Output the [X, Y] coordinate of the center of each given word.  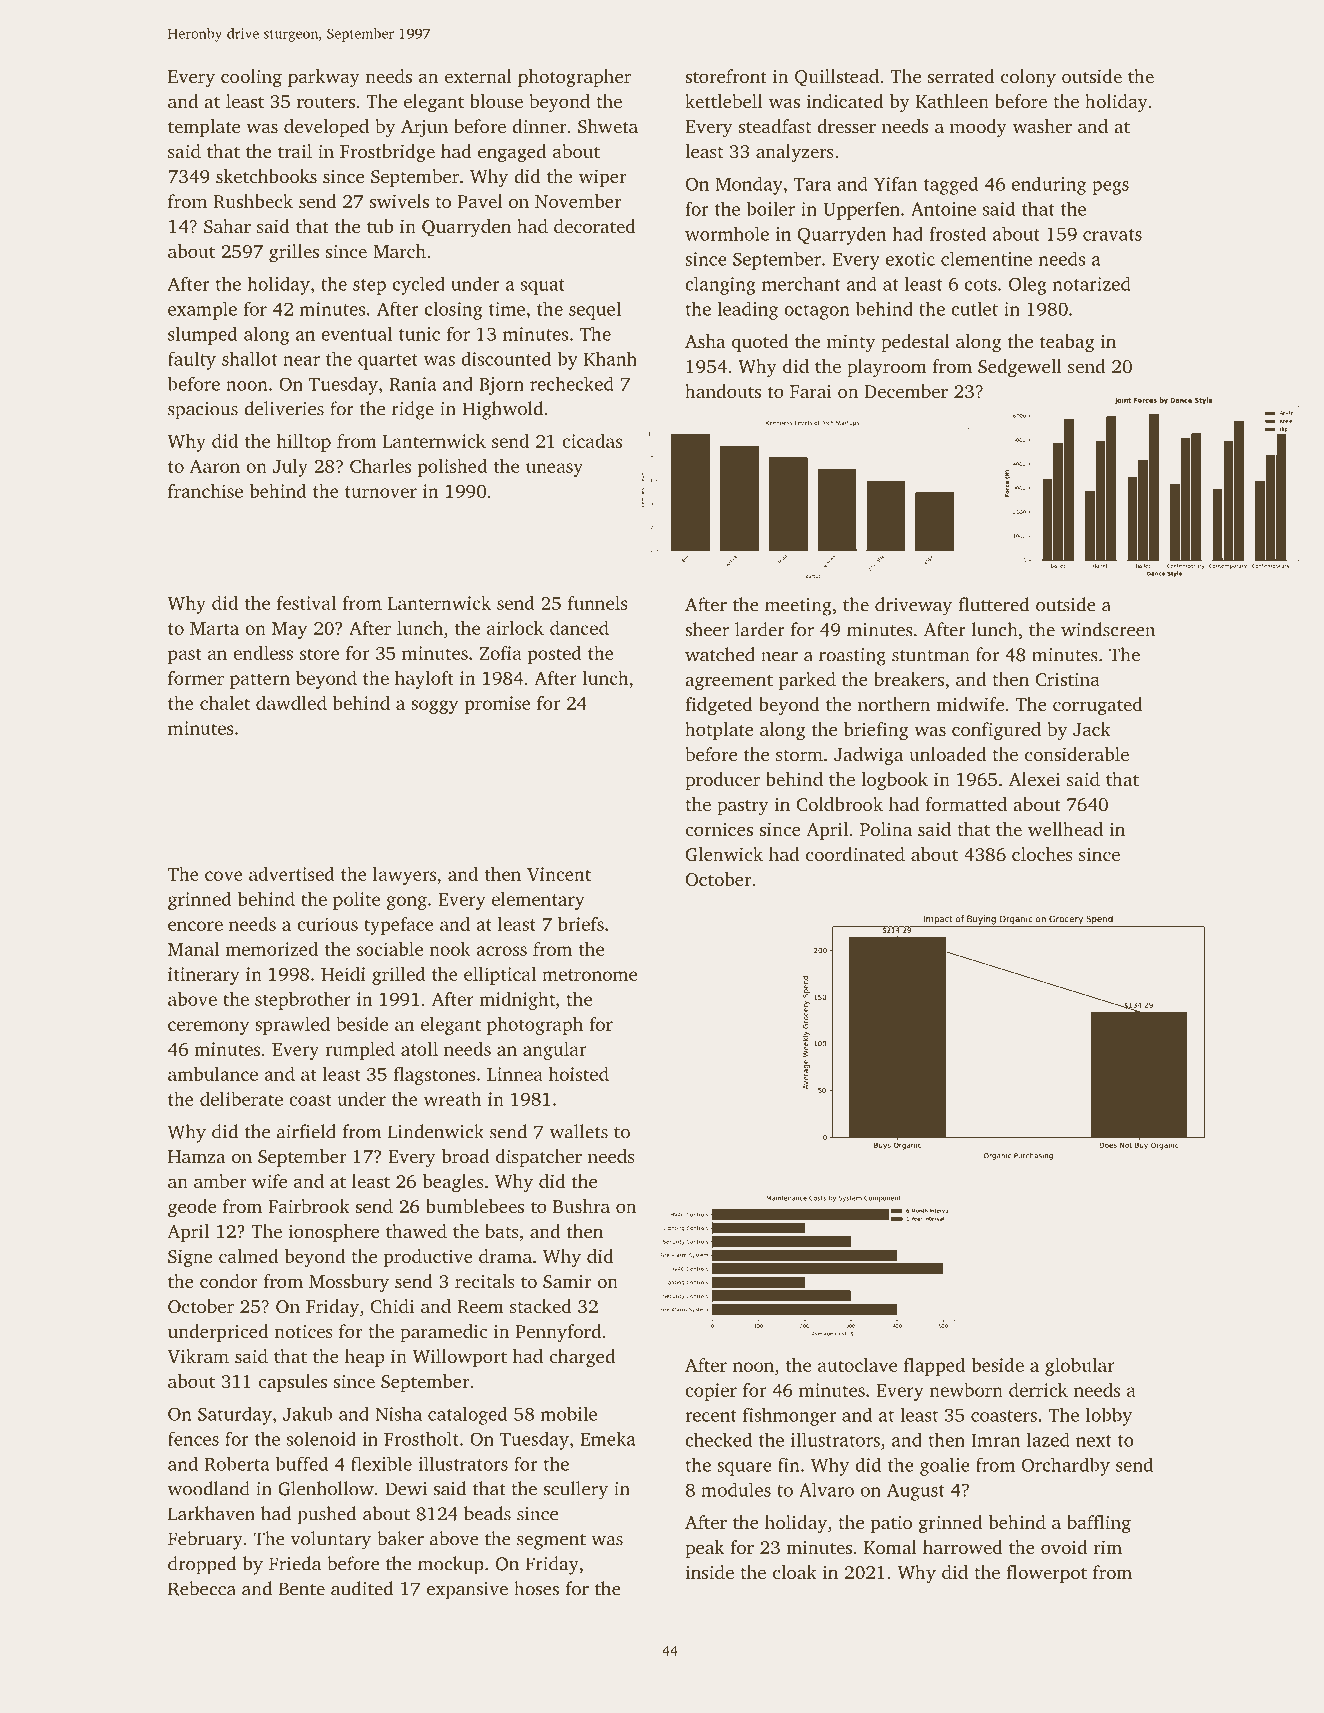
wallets [579, 1131]
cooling [251, 78]
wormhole [727, 233]
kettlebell [724, 101]
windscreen [1108, 629]
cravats [1112, 235]
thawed [416, 1231]
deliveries [284, 408]
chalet [225, 703]
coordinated [855, 854]
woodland [209, 1488]
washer [1042, 126]
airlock [515, 628]
